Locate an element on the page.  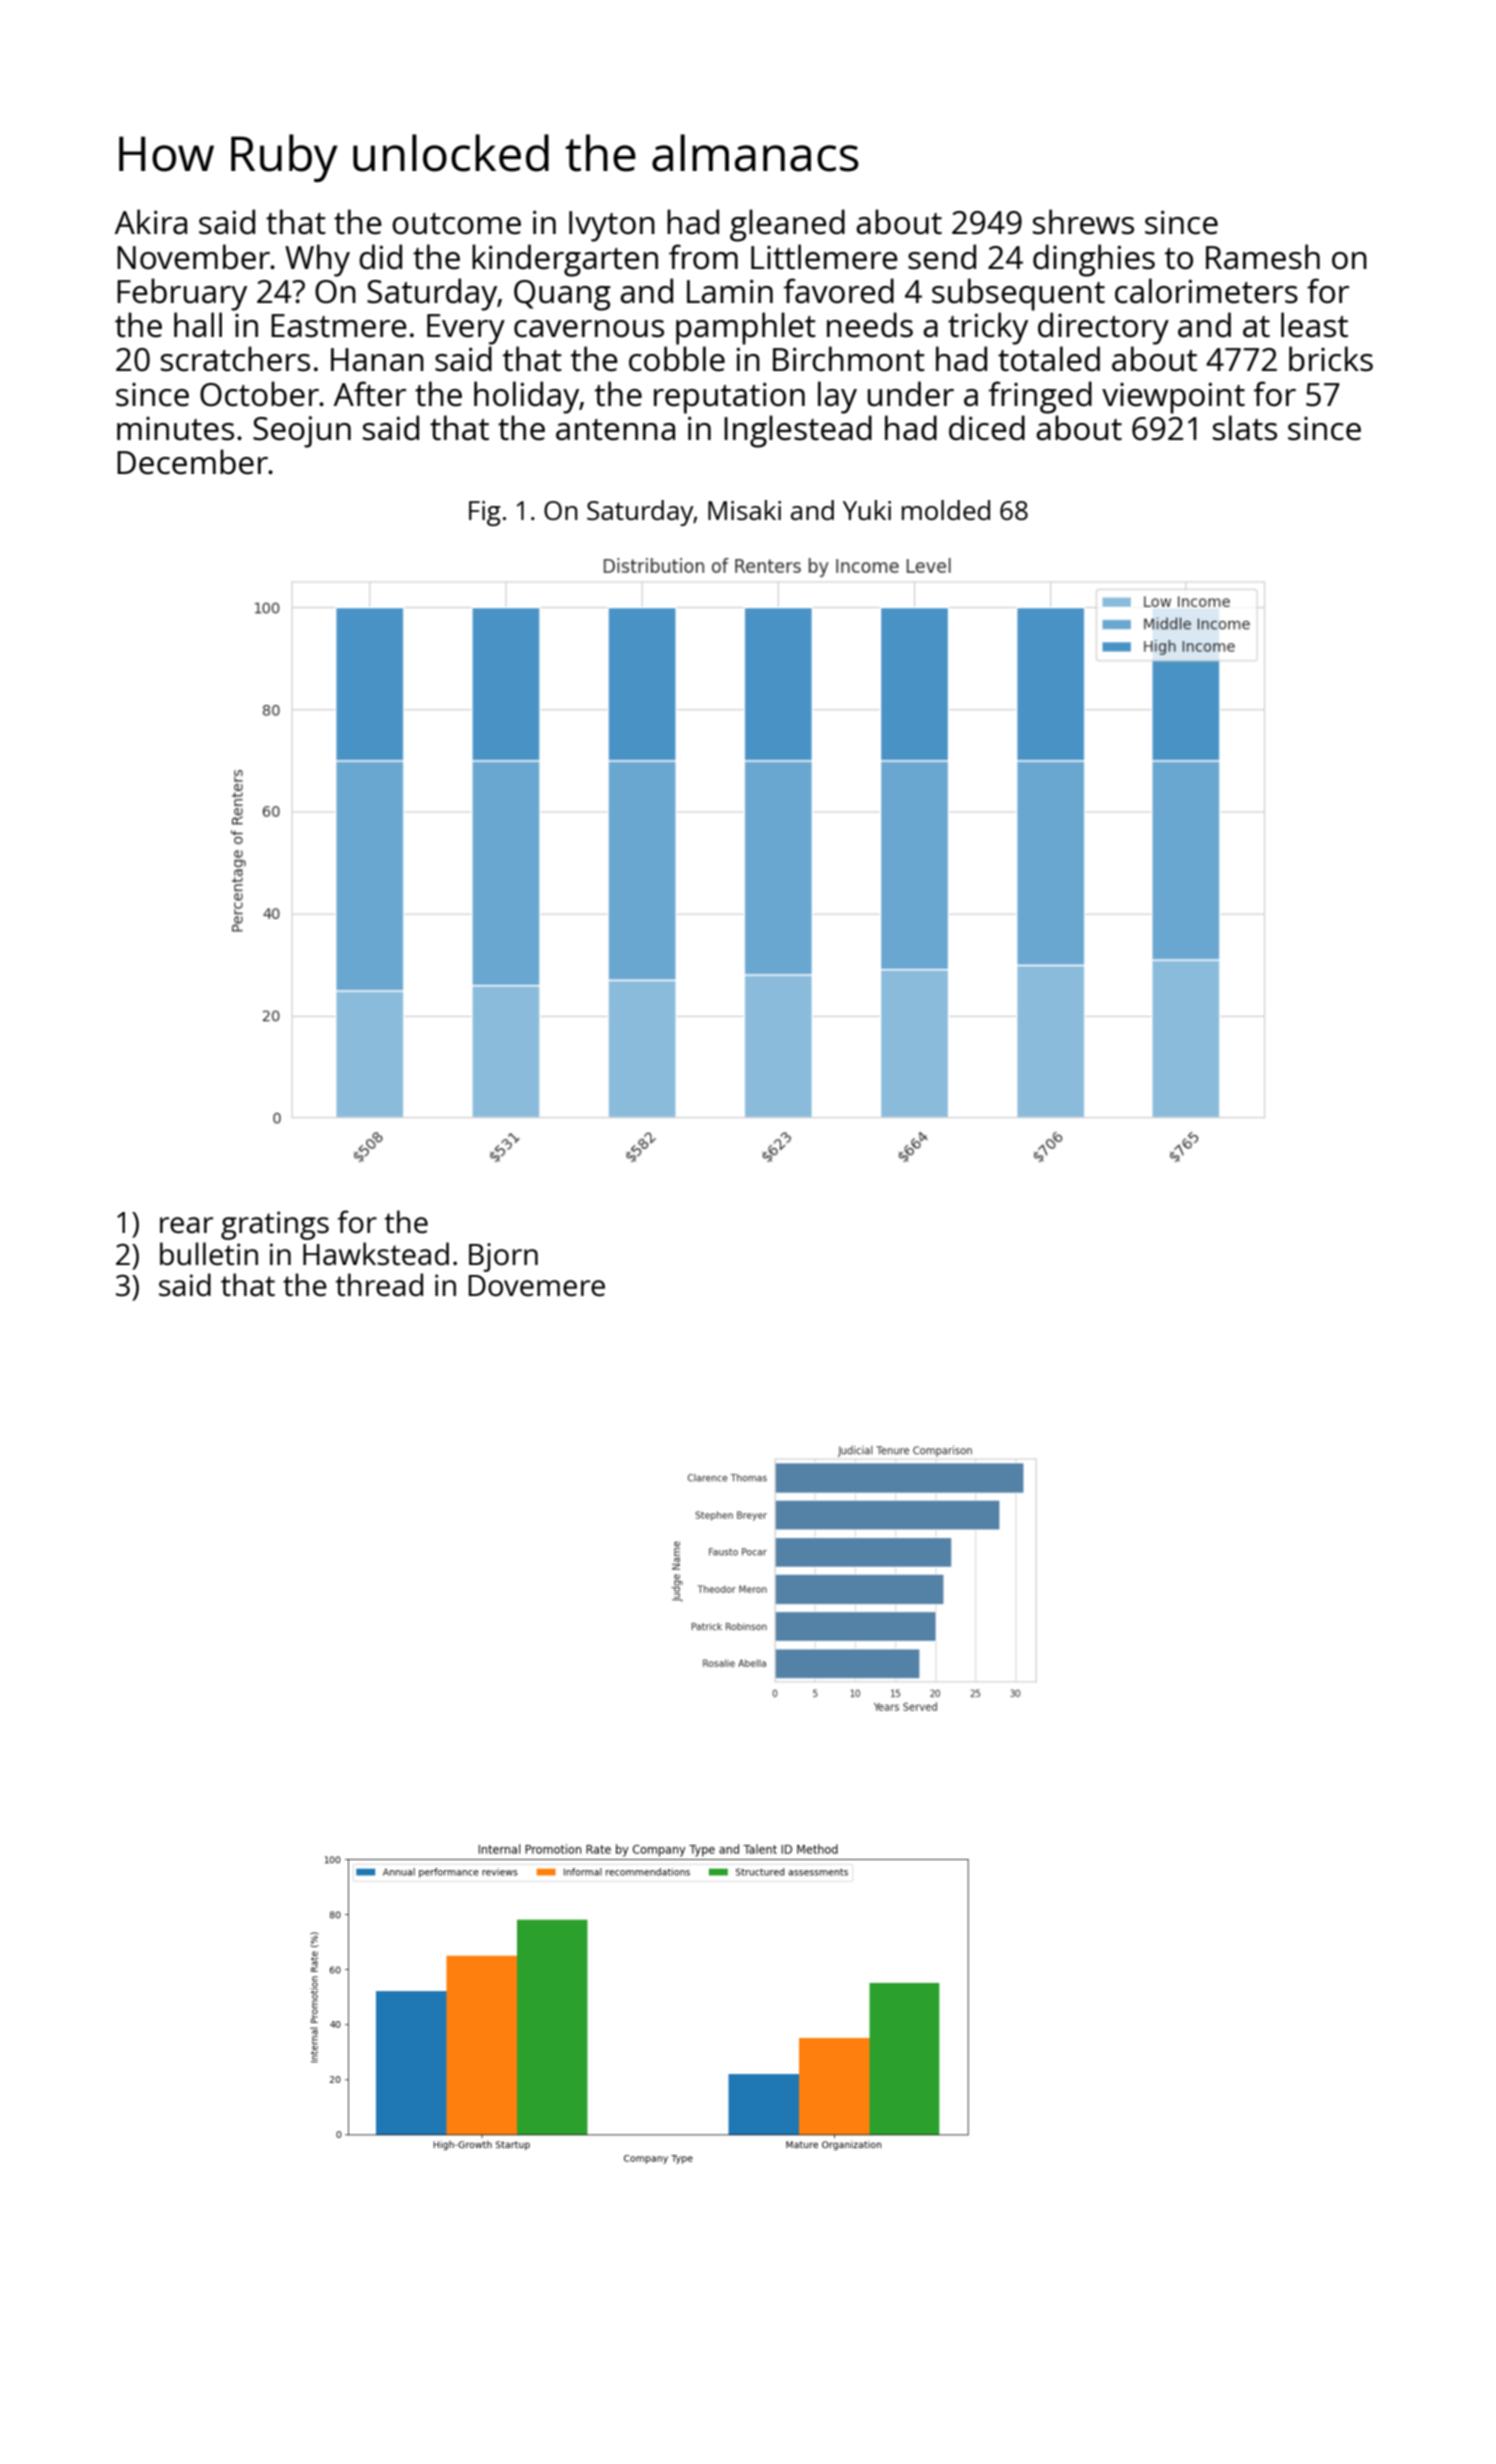
Misaki is located at coordinates (744, 510).
